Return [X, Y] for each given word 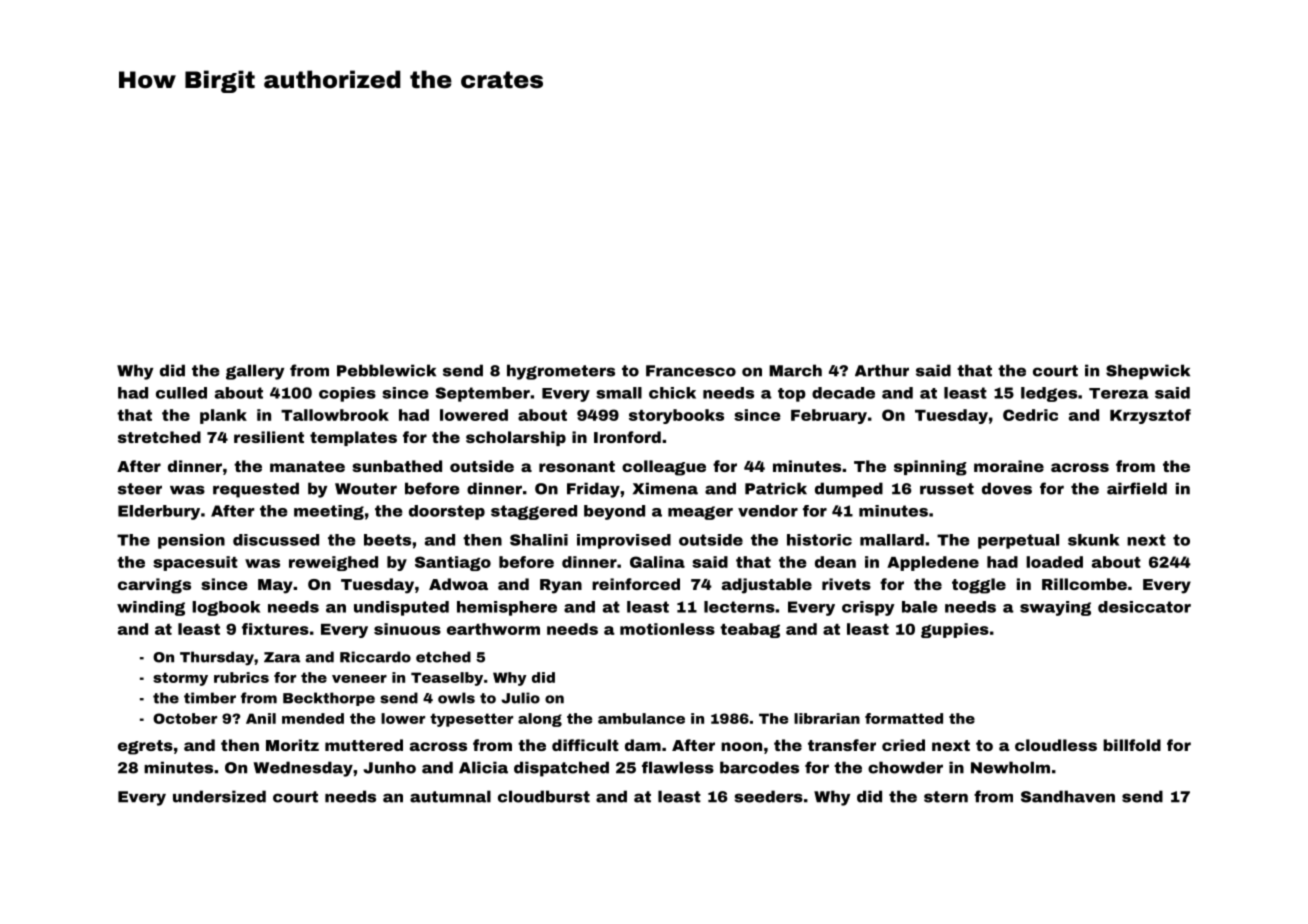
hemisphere [507, 608]
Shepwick [1148, 372]
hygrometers [561, 372]
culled [181, 393]
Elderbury [159, 512]
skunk [1093, 540]
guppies [955, 630]
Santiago [453, 563]
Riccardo [375, 657]
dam [643, 745]
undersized [219, 796]
